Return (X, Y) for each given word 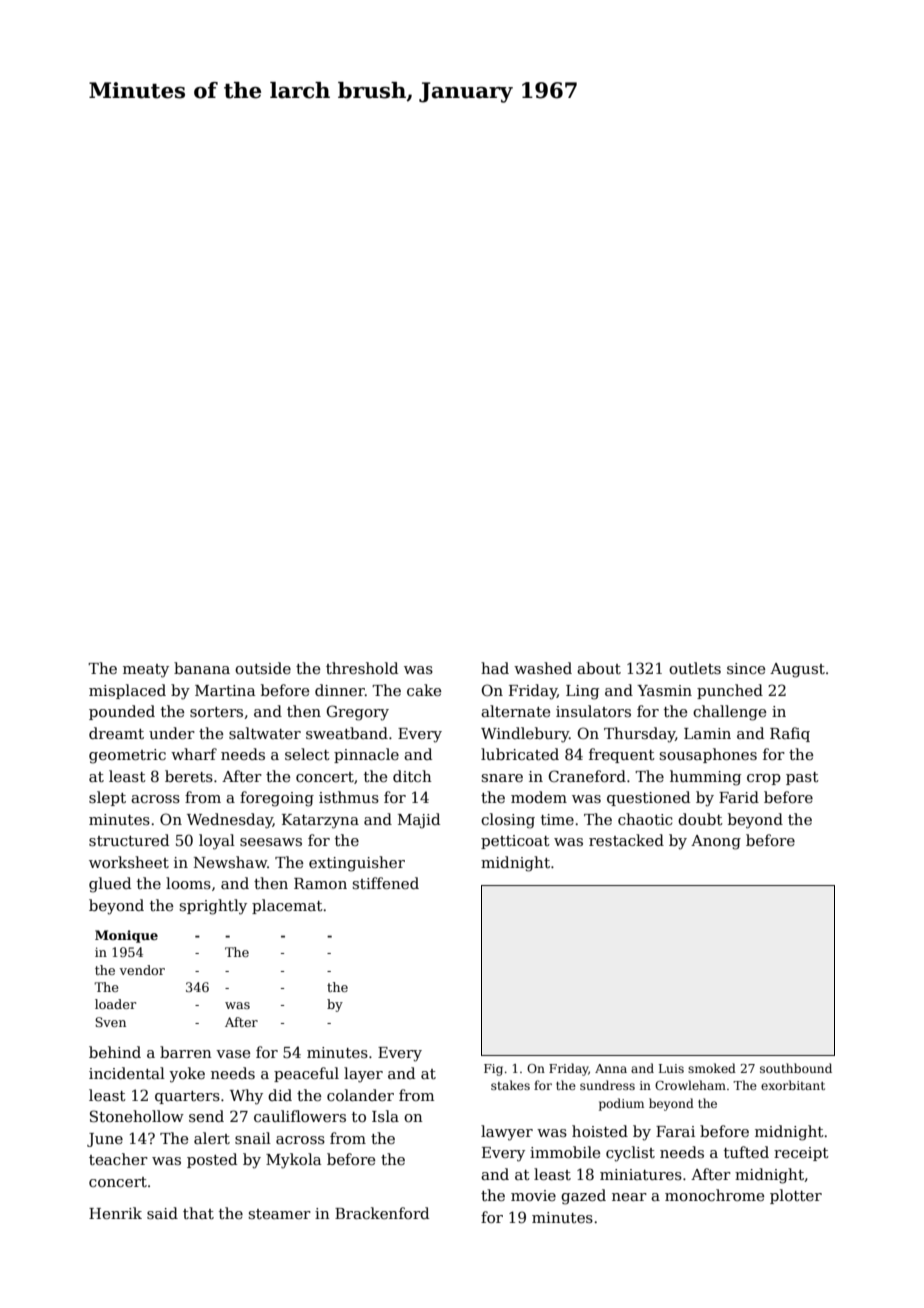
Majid (419, 821)
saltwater (265, 733)
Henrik (115, 1213)
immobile (565, 1152)
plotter (796, 1196)
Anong (716, 842)
